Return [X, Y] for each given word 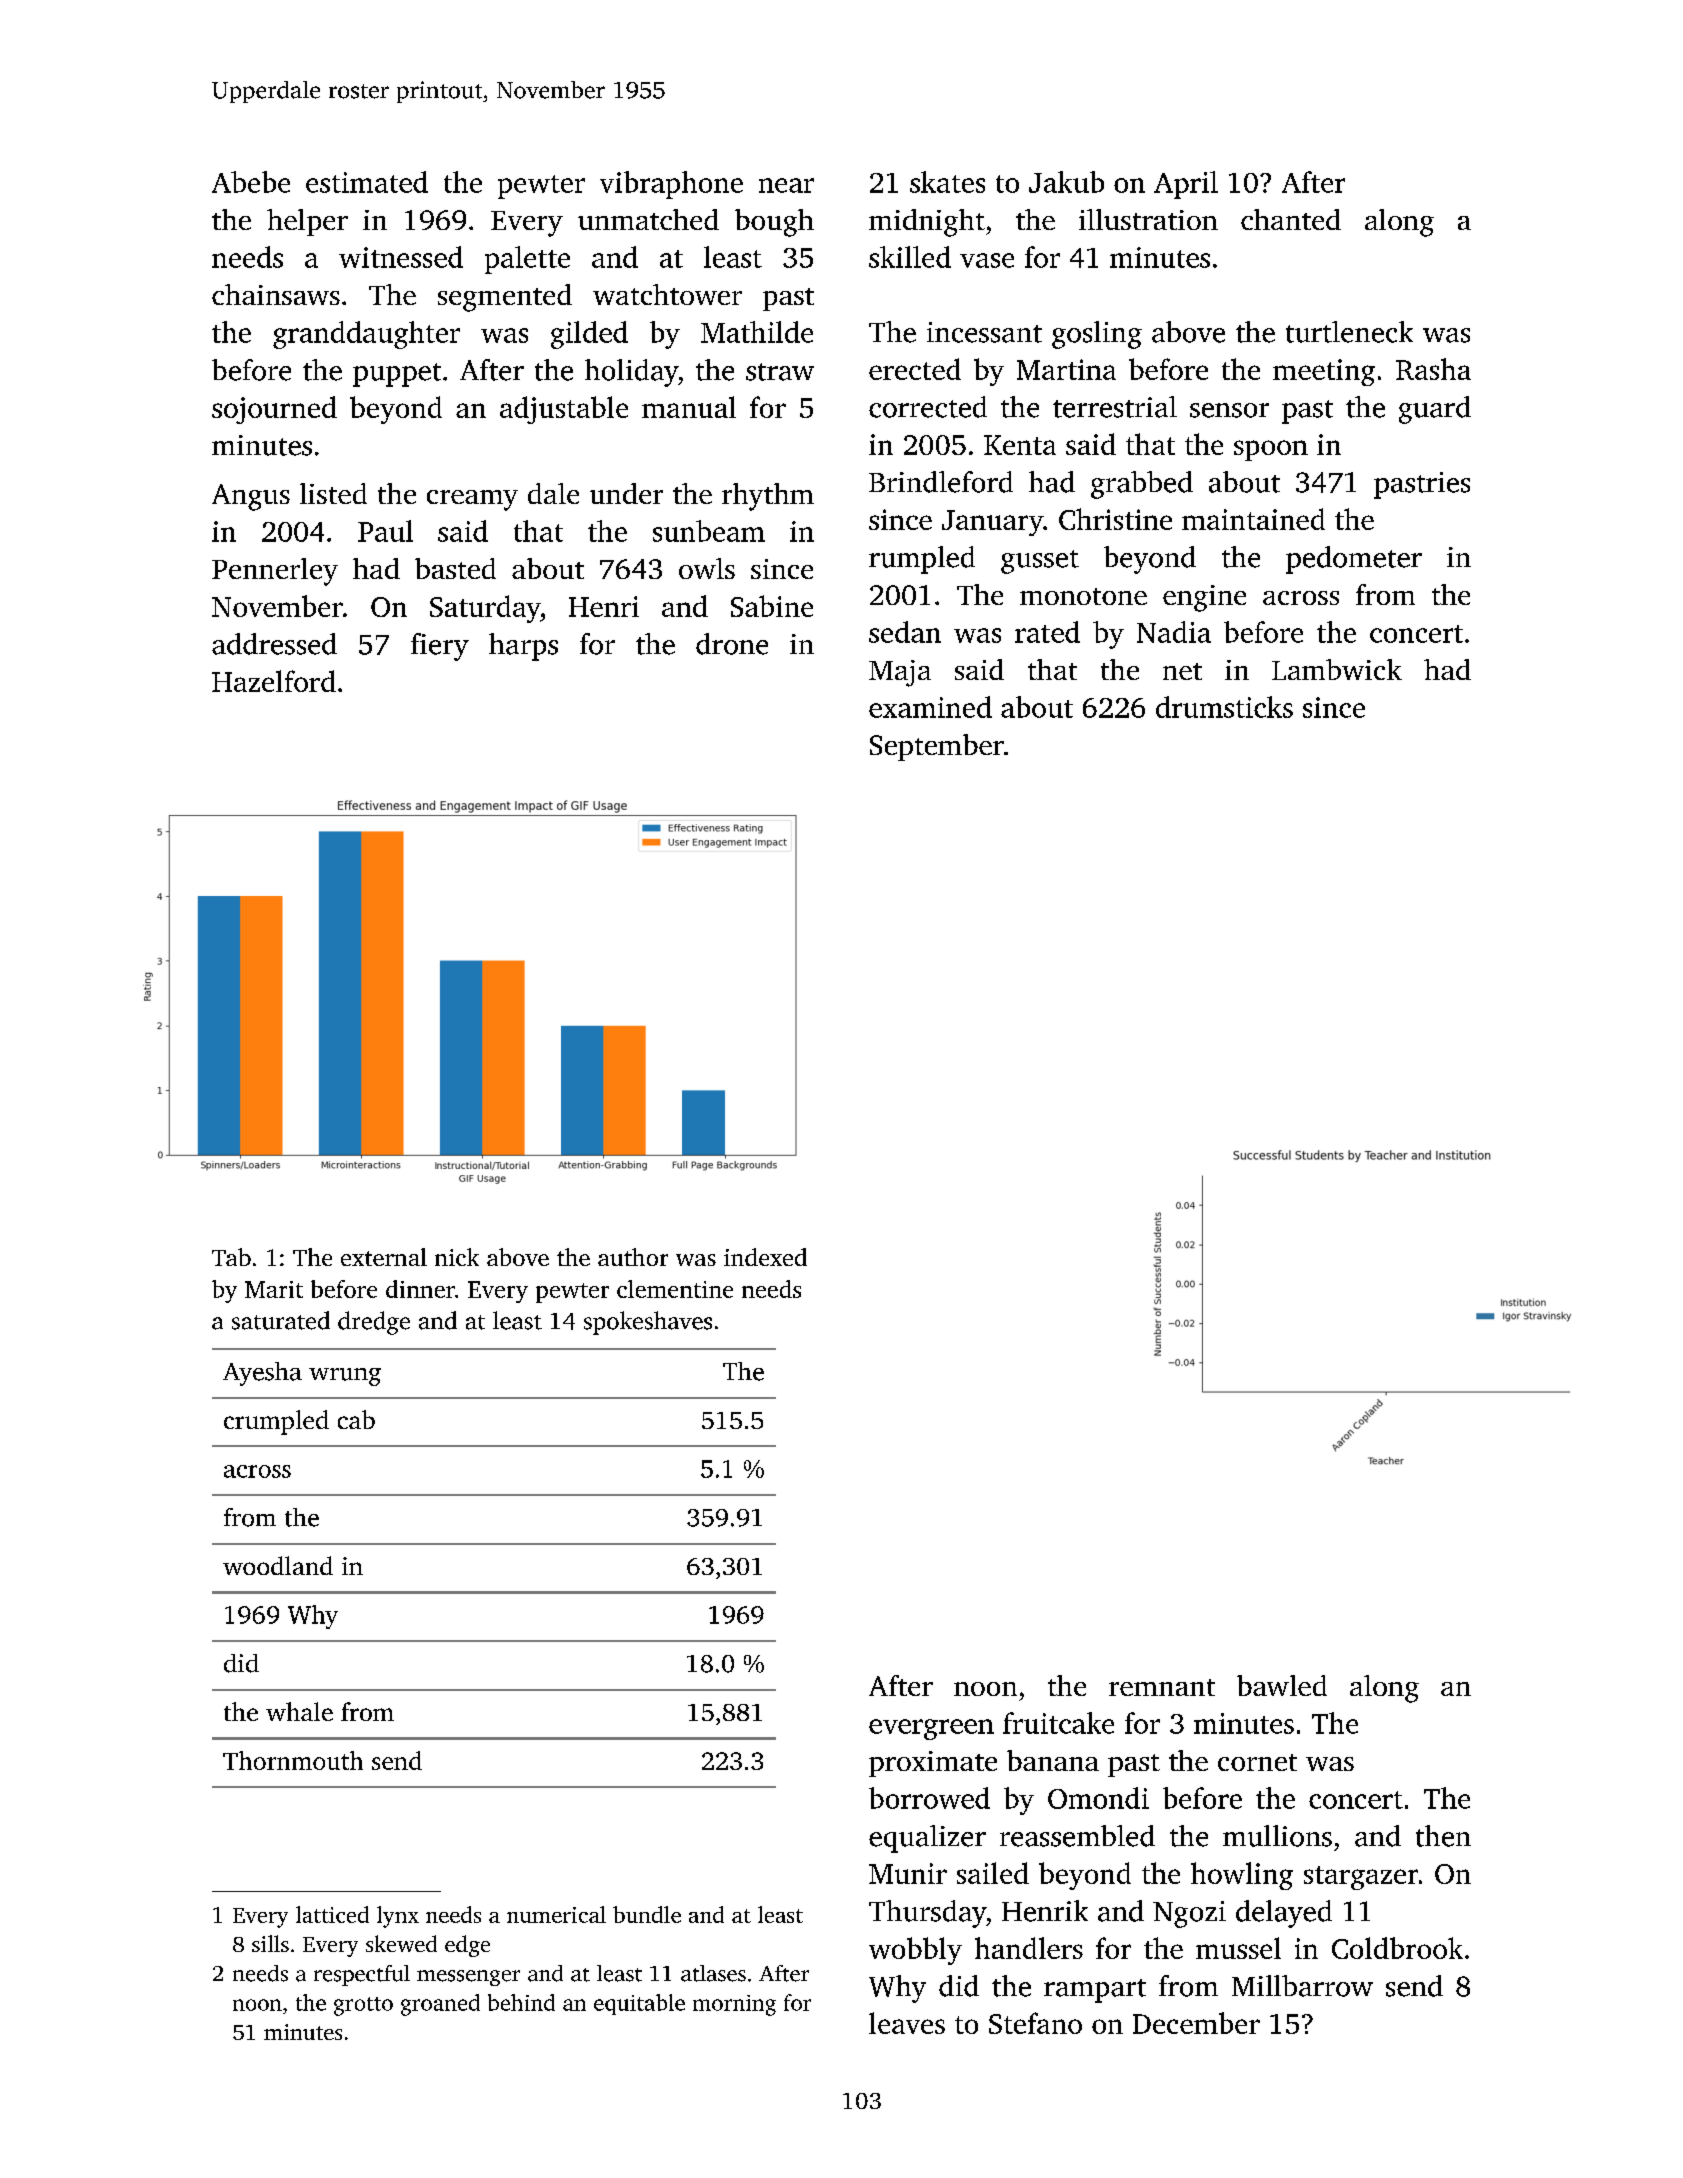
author [633, 1257]
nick [457, 1257]
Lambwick [1337, 669]
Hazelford [274, 681]
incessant [984, 332]
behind [521, 2002]
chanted [1291, 219]
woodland [278, 1565]
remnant [1162, 1687]
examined [930, 707]
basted [455, 568]
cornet [1257, 1762]
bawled [1282, 1685]
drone [732, 644]
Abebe [251, 182]
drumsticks [1224, 707]
